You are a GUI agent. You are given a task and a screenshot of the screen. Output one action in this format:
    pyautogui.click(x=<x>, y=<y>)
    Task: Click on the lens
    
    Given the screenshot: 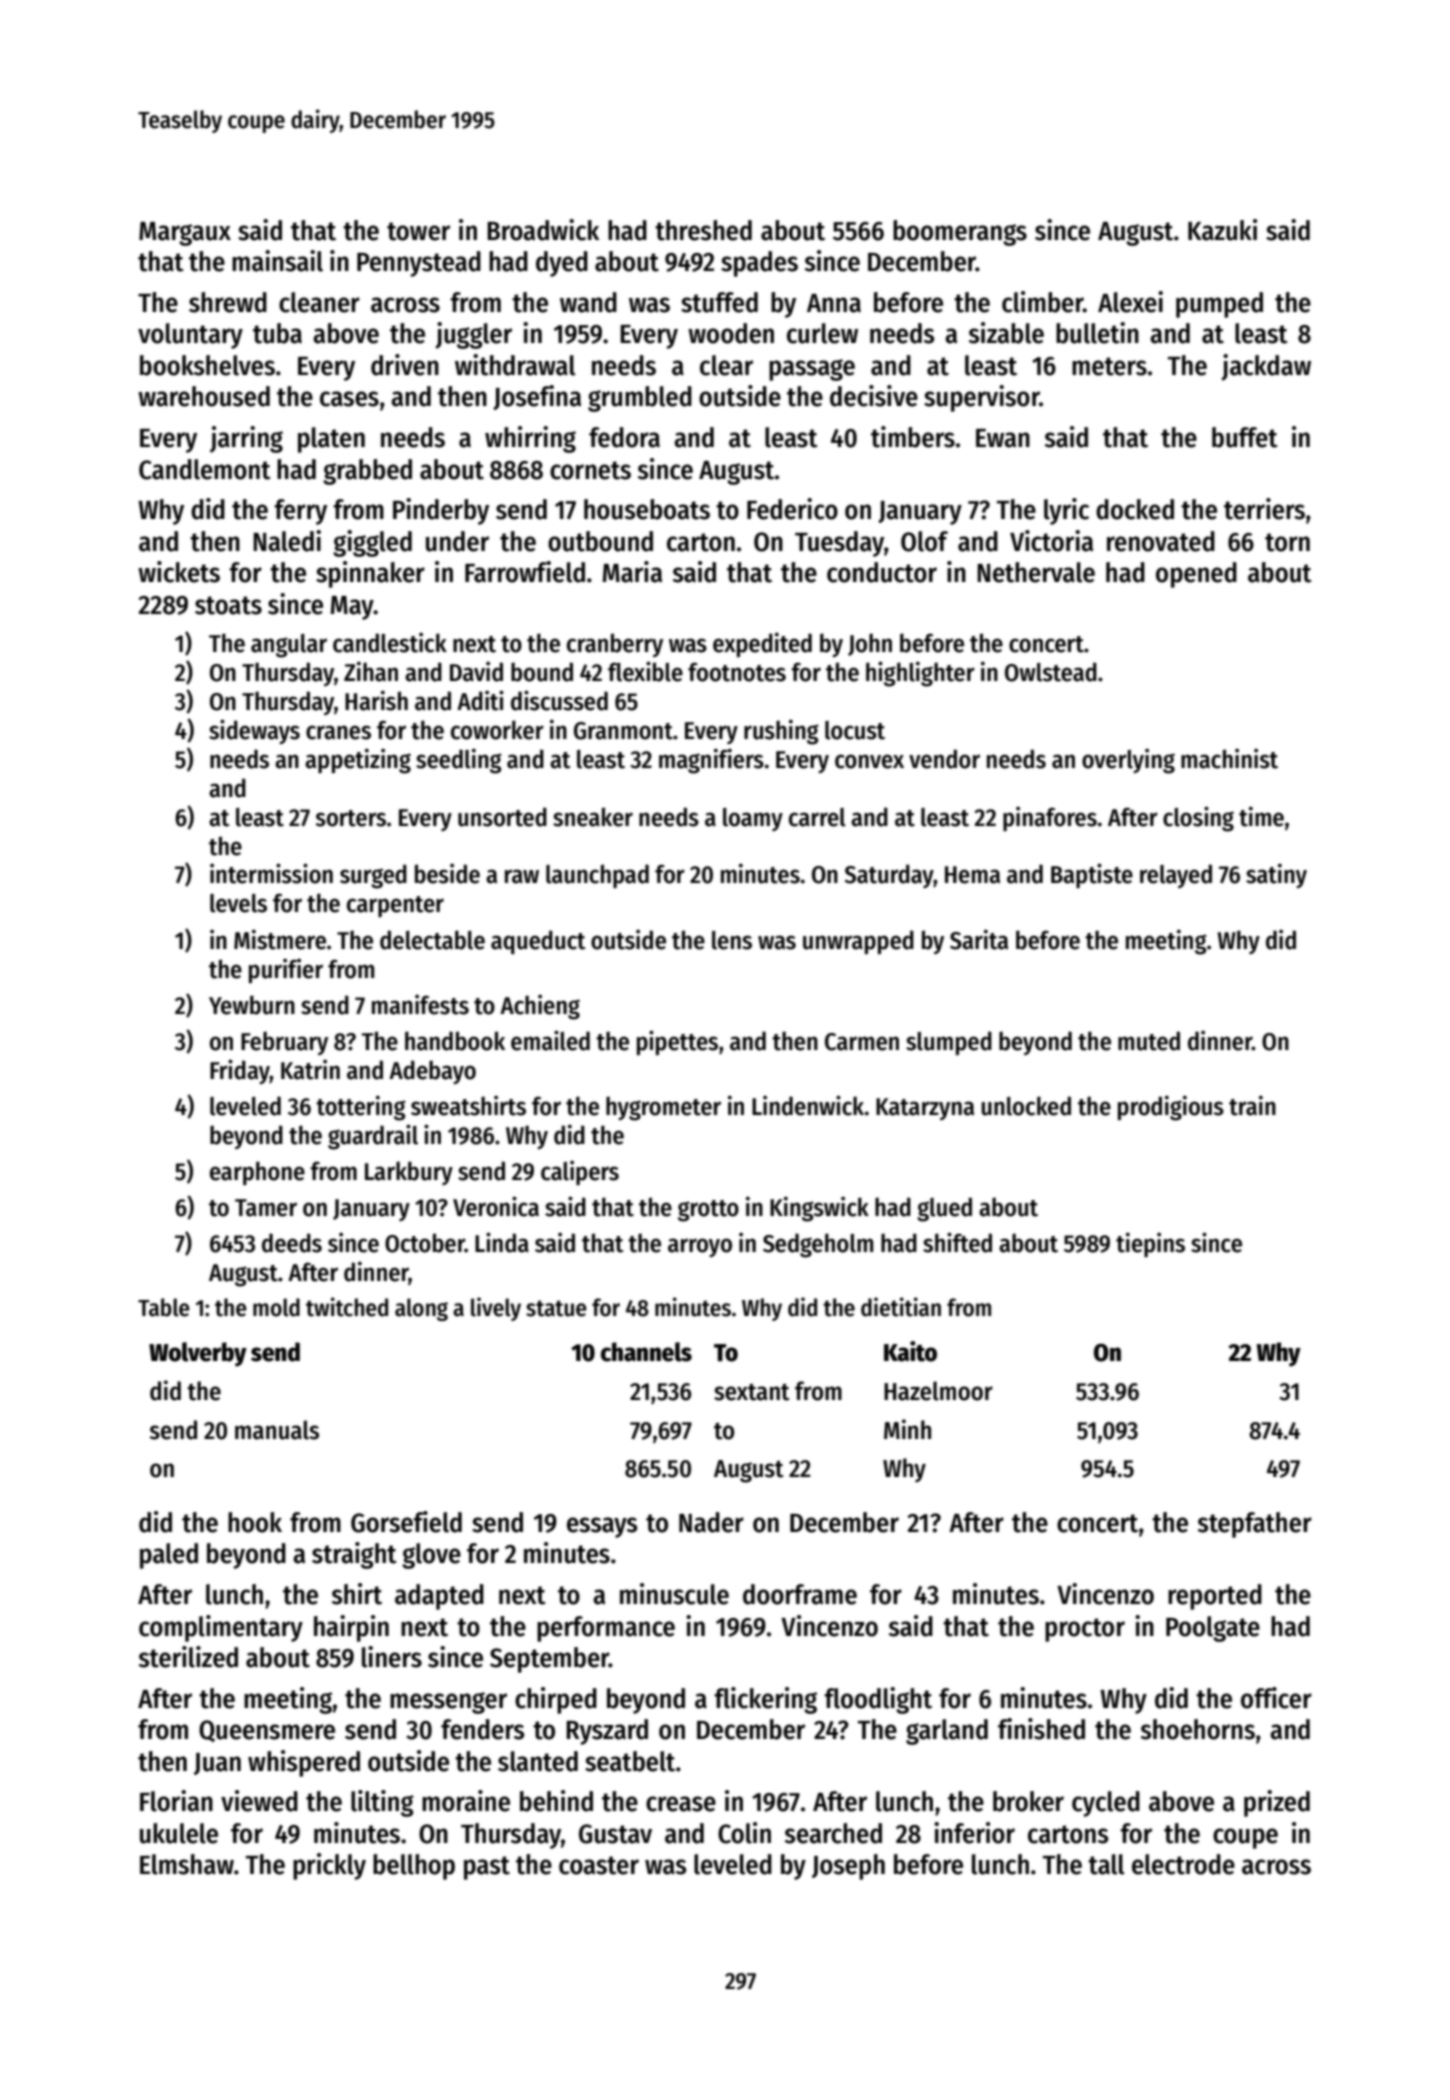 What is the action you would take?
    pyautogui.click(x=732, y=940)
